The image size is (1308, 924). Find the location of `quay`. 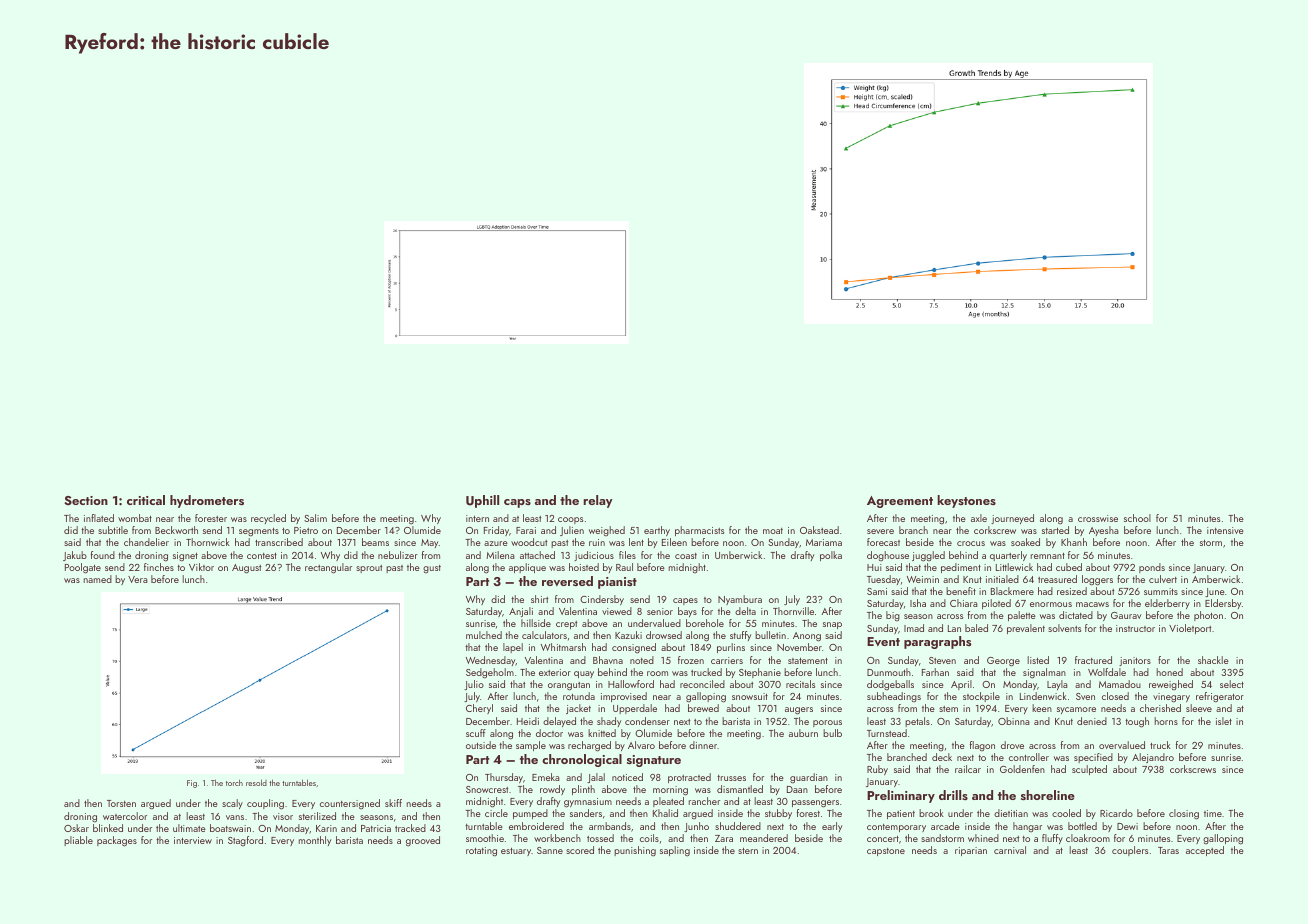

quay is located at coordinates (584, 674).
